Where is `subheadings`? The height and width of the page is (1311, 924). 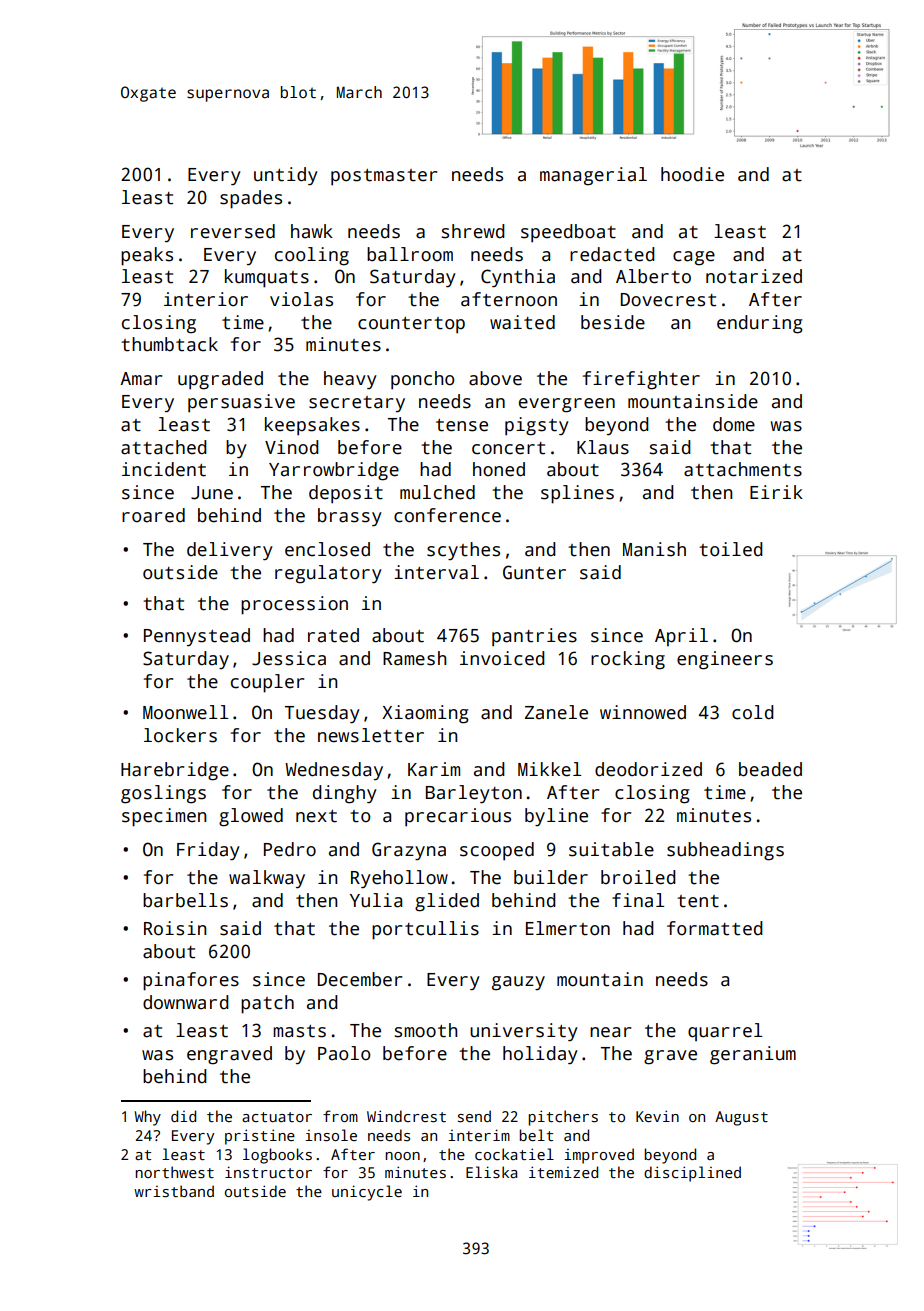
subheadings is located at coordinates (725, 851).
